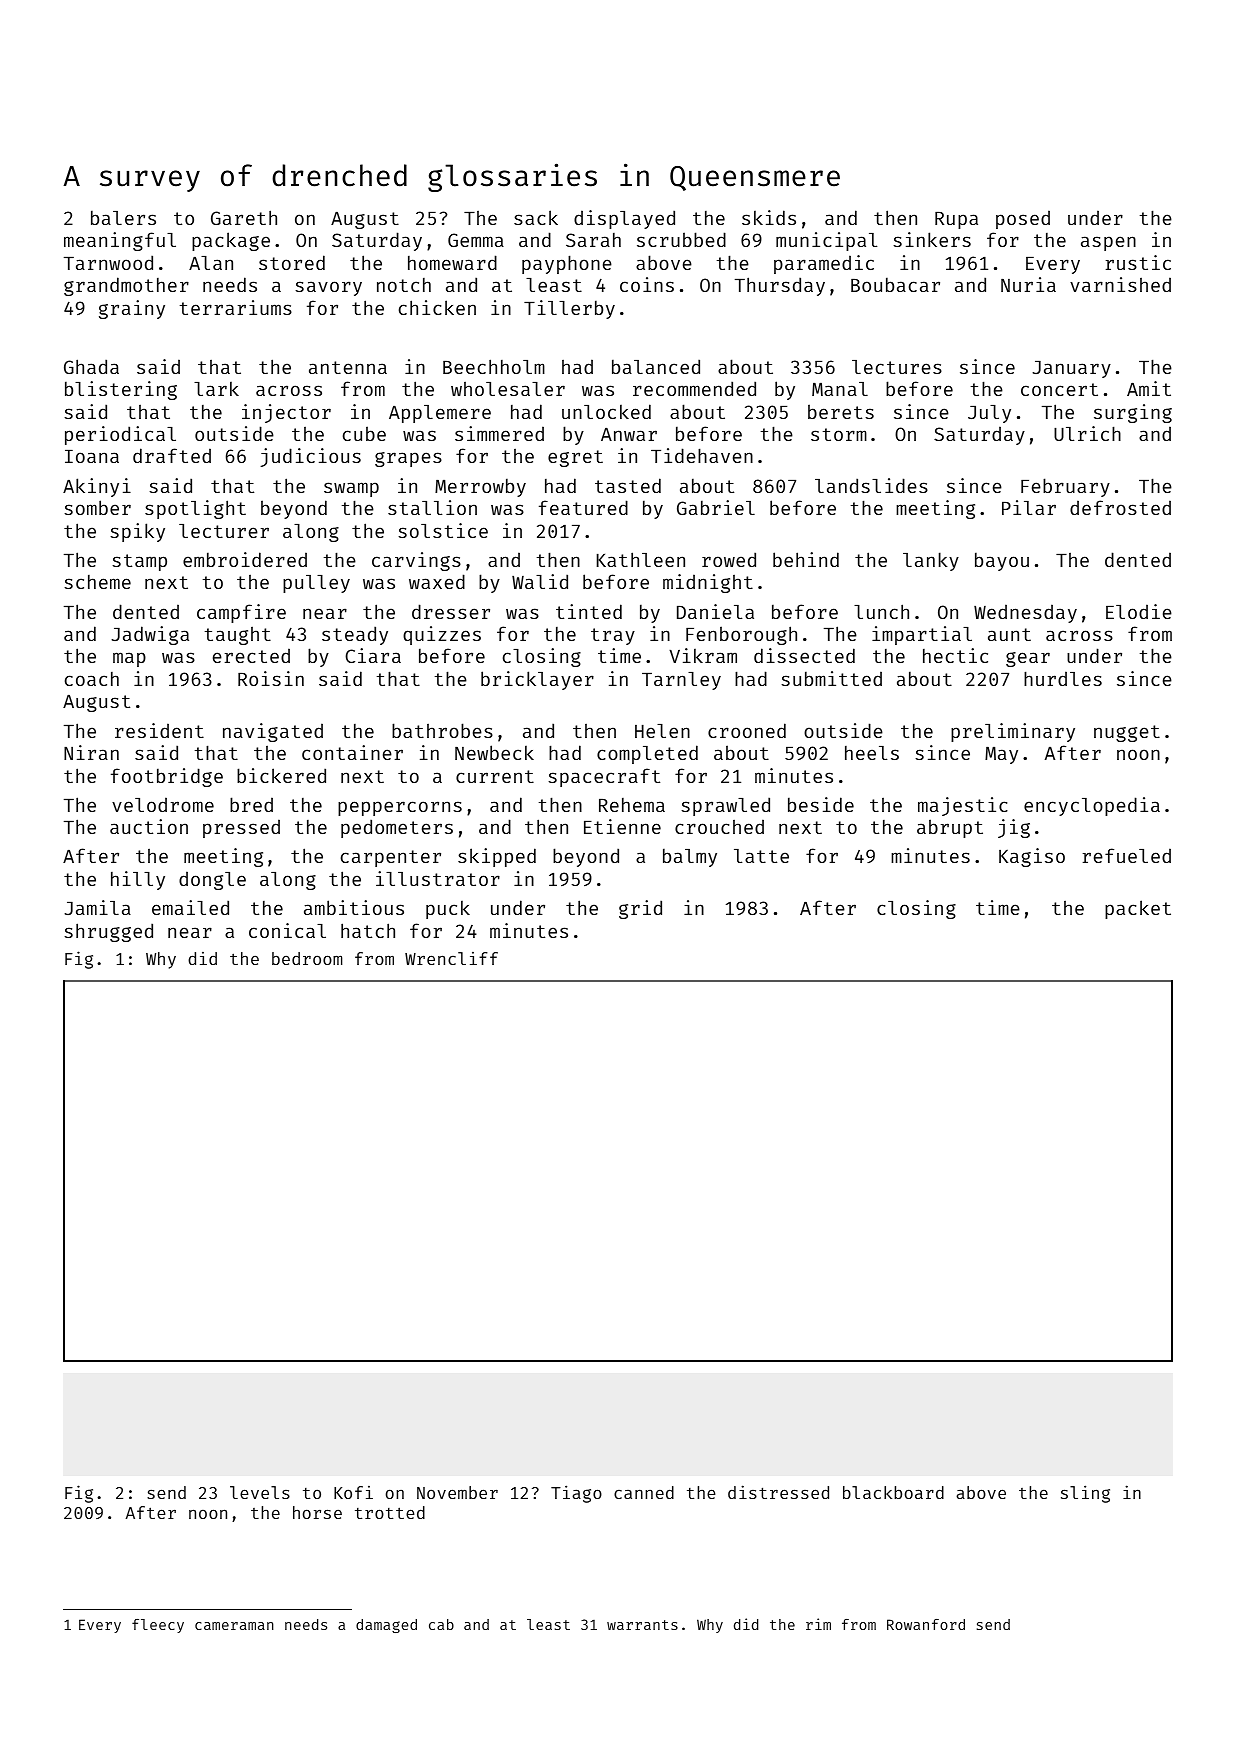 Image resolution: width=1236 pixels, height=1748 pixels. I want to click on sling, so click(1085, 1494).
